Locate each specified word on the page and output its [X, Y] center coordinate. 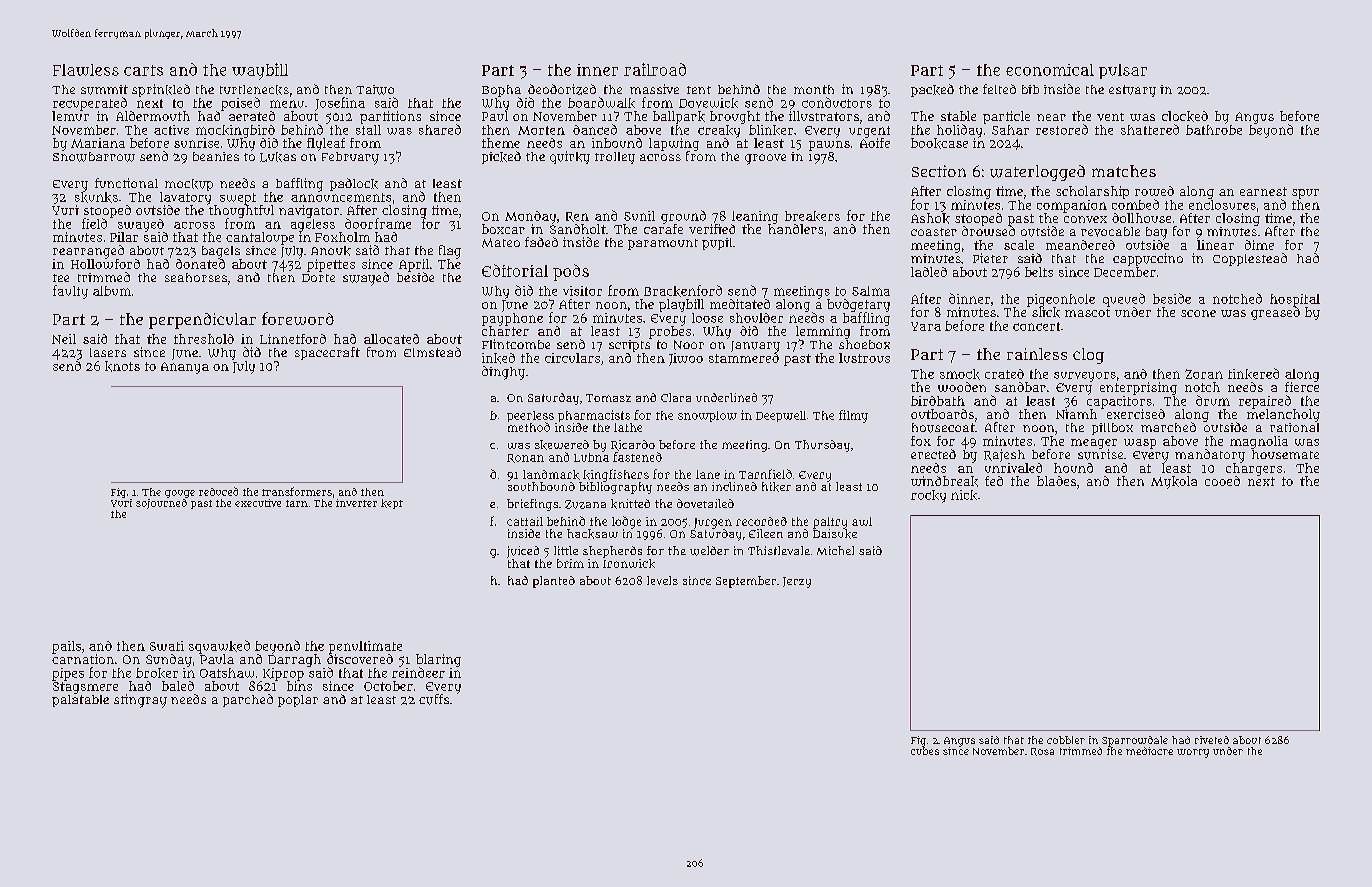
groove [765, 159]
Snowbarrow [94, 157]
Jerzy [797, 582]
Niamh [1076, 414]
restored [1062, 129]
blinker [771, 130]
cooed [1222, 481]
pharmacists [594, 416]
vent [1110, 117]
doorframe [378, 223]
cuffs [434, 699]
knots [122, 366]
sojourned [161, 504]
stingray [140, 701]
